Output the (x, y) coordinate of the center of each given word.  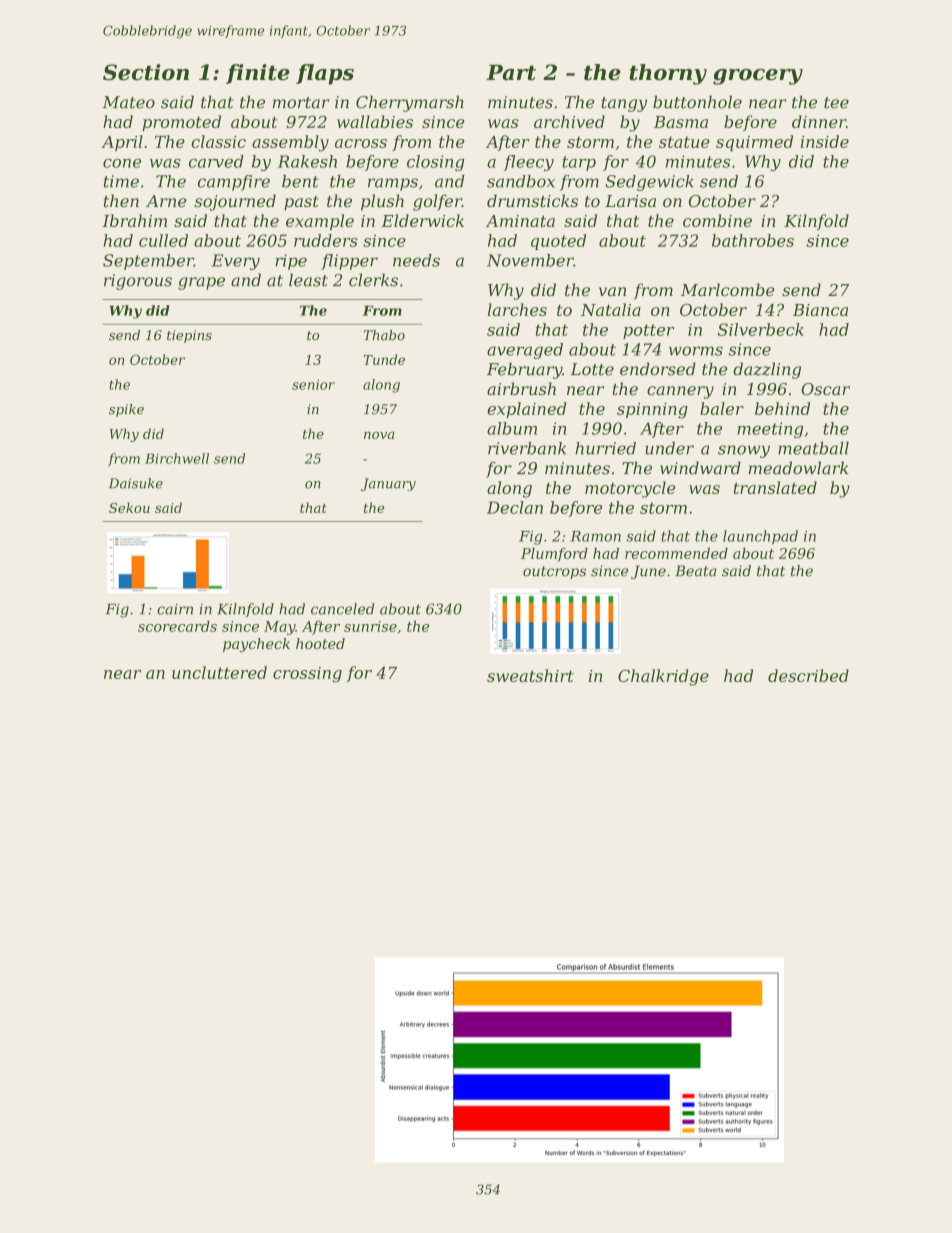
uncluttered (219, 672)
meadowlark (798, 468)
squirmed (754, 143)
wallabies (375, 121)
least (308, 280)
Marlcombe (728, 289)
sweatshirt (530, 675)
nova (379, 435)
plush (382, 202)
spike (126, 410)
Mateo (128, 102)
